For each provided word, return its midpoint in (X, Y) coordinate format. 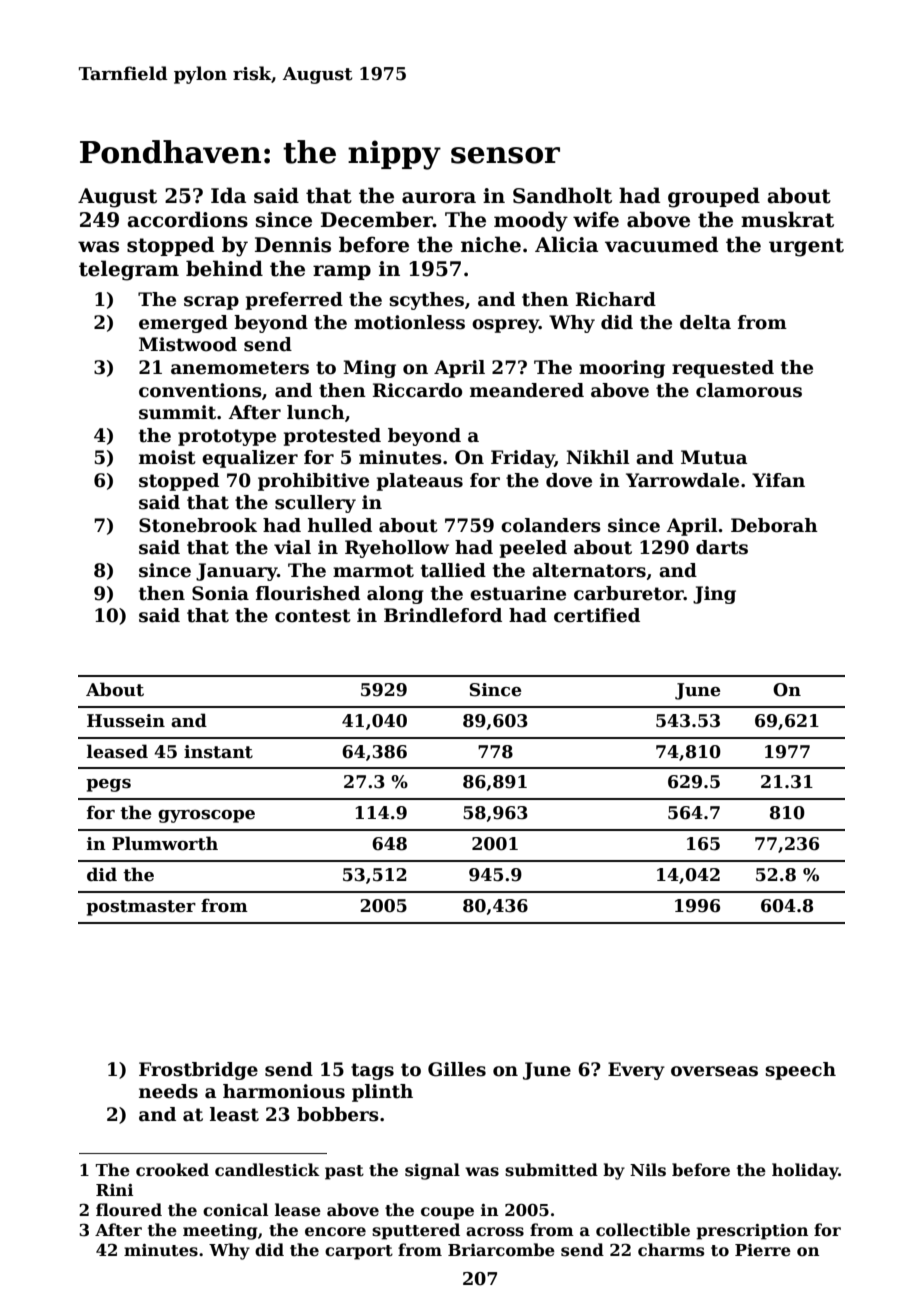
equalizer (250, 459)
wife (596, 219)
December (377, 219)
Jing (714, 595)
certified (597, 615)
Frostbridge (198, 1071)
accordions (188, 219)
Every (636, 1071)
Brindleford (443, 615)
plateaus (420, 482)
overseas (714, 1071)
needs (168, 1091)
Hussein (126, 721)
